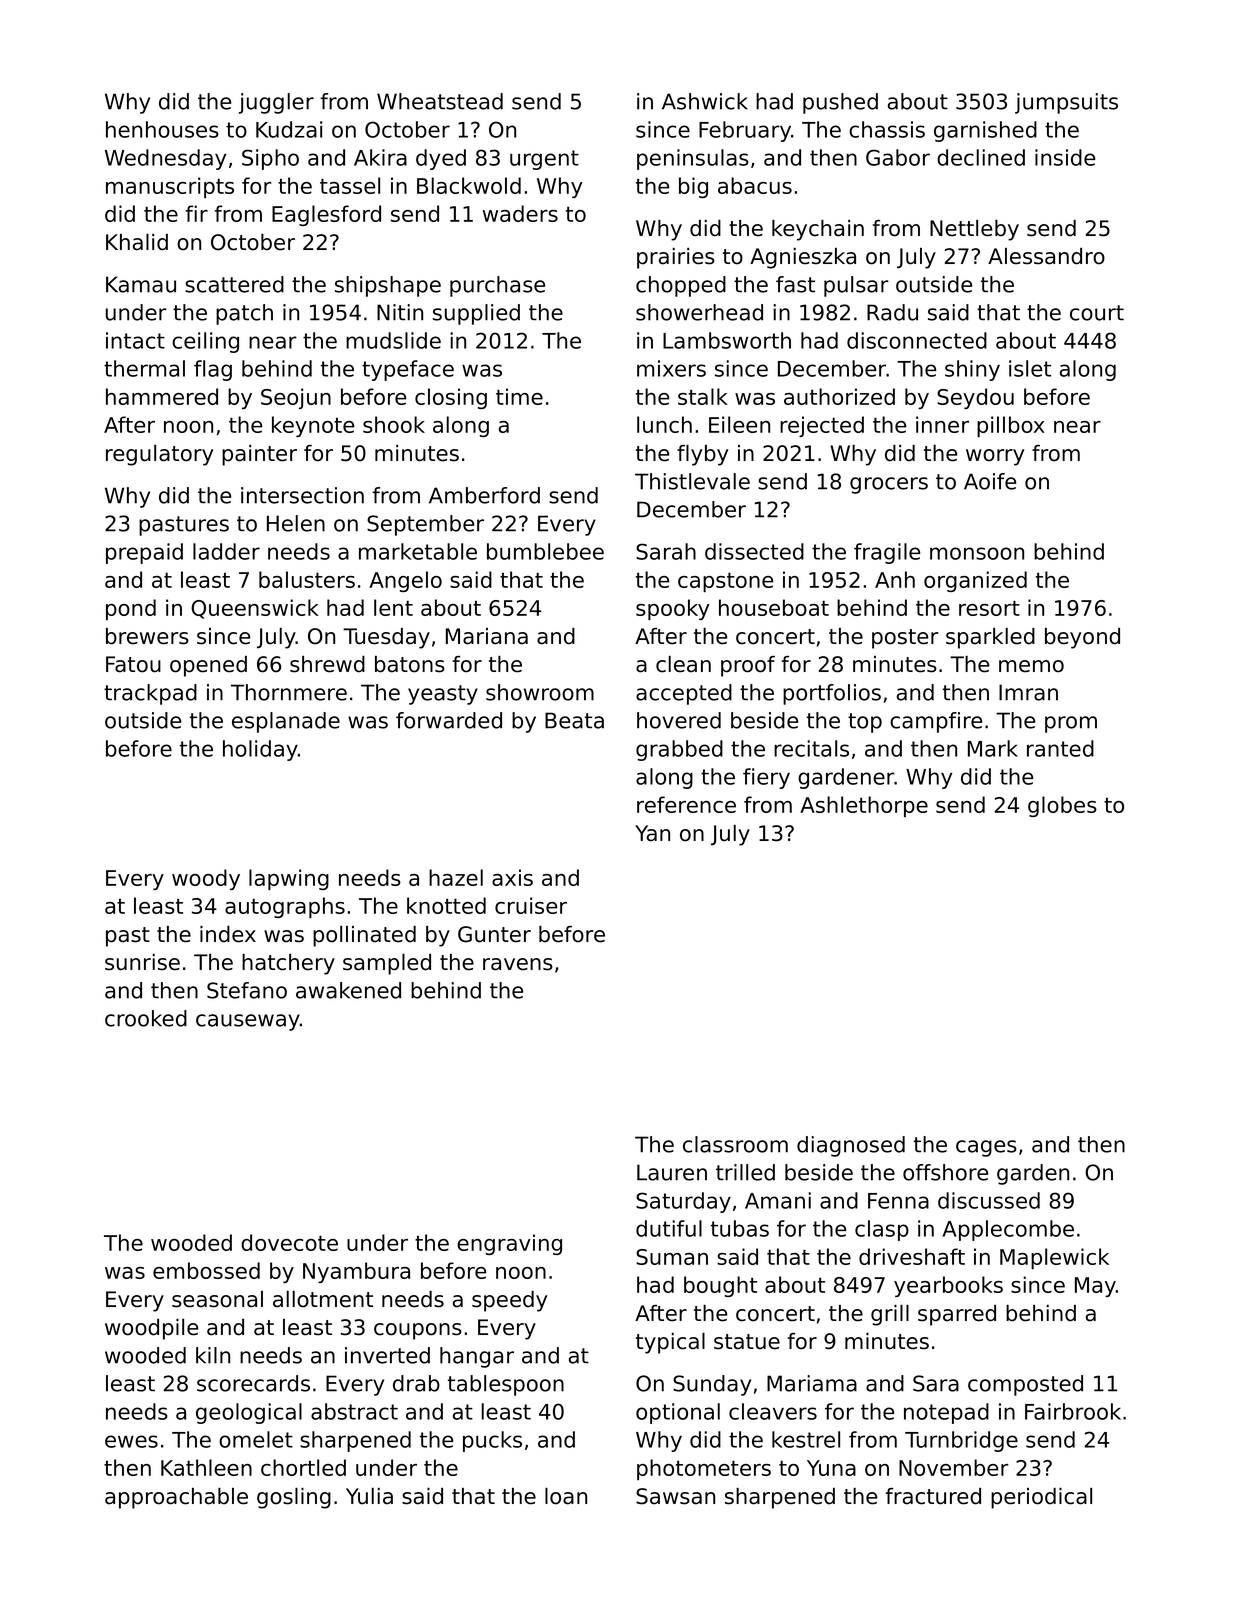 The image size is (1242, 1608). I want to click on approachable, so click(176, 1498).
